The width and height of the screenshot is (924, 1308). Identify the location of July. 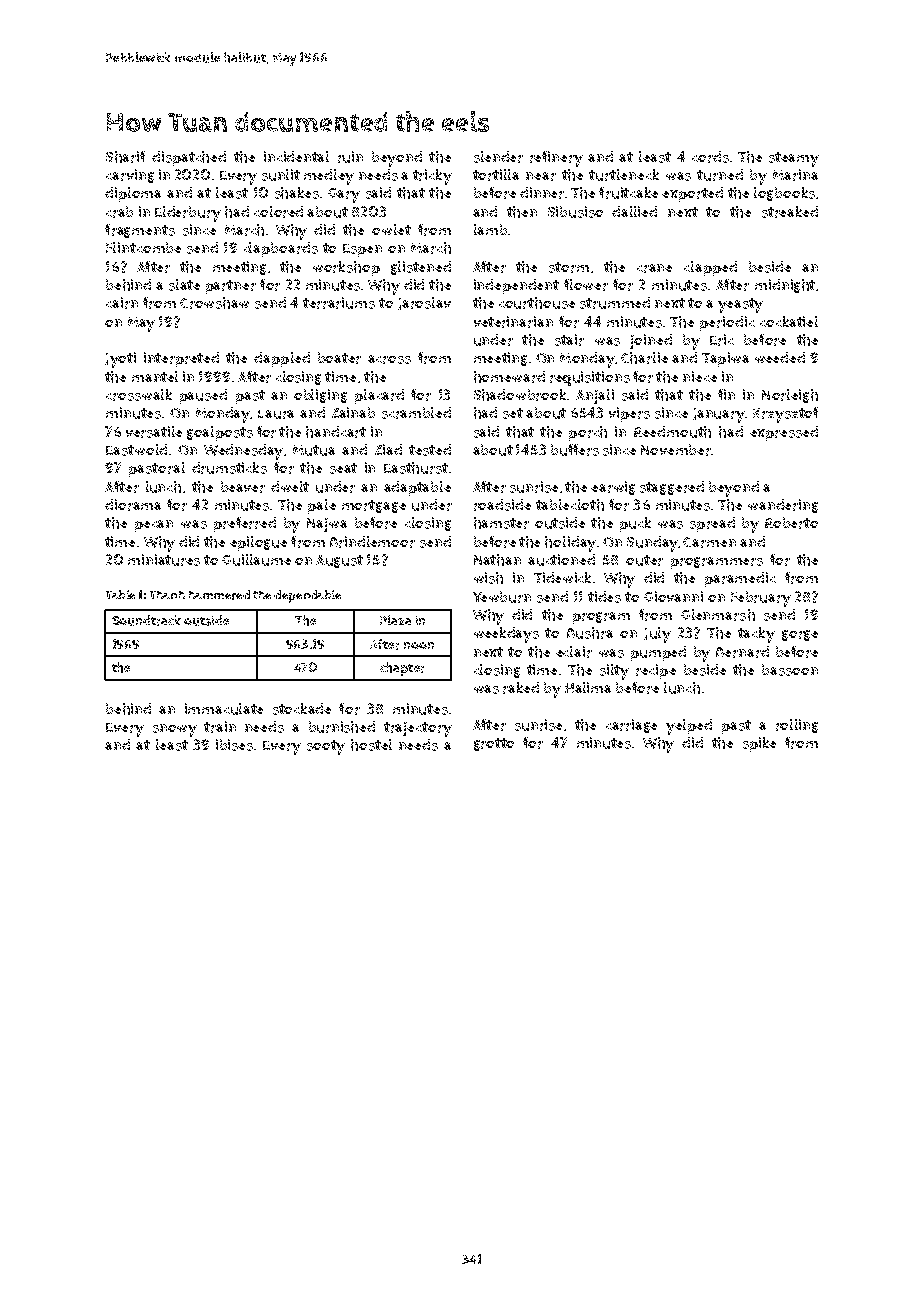
(657, 635).
